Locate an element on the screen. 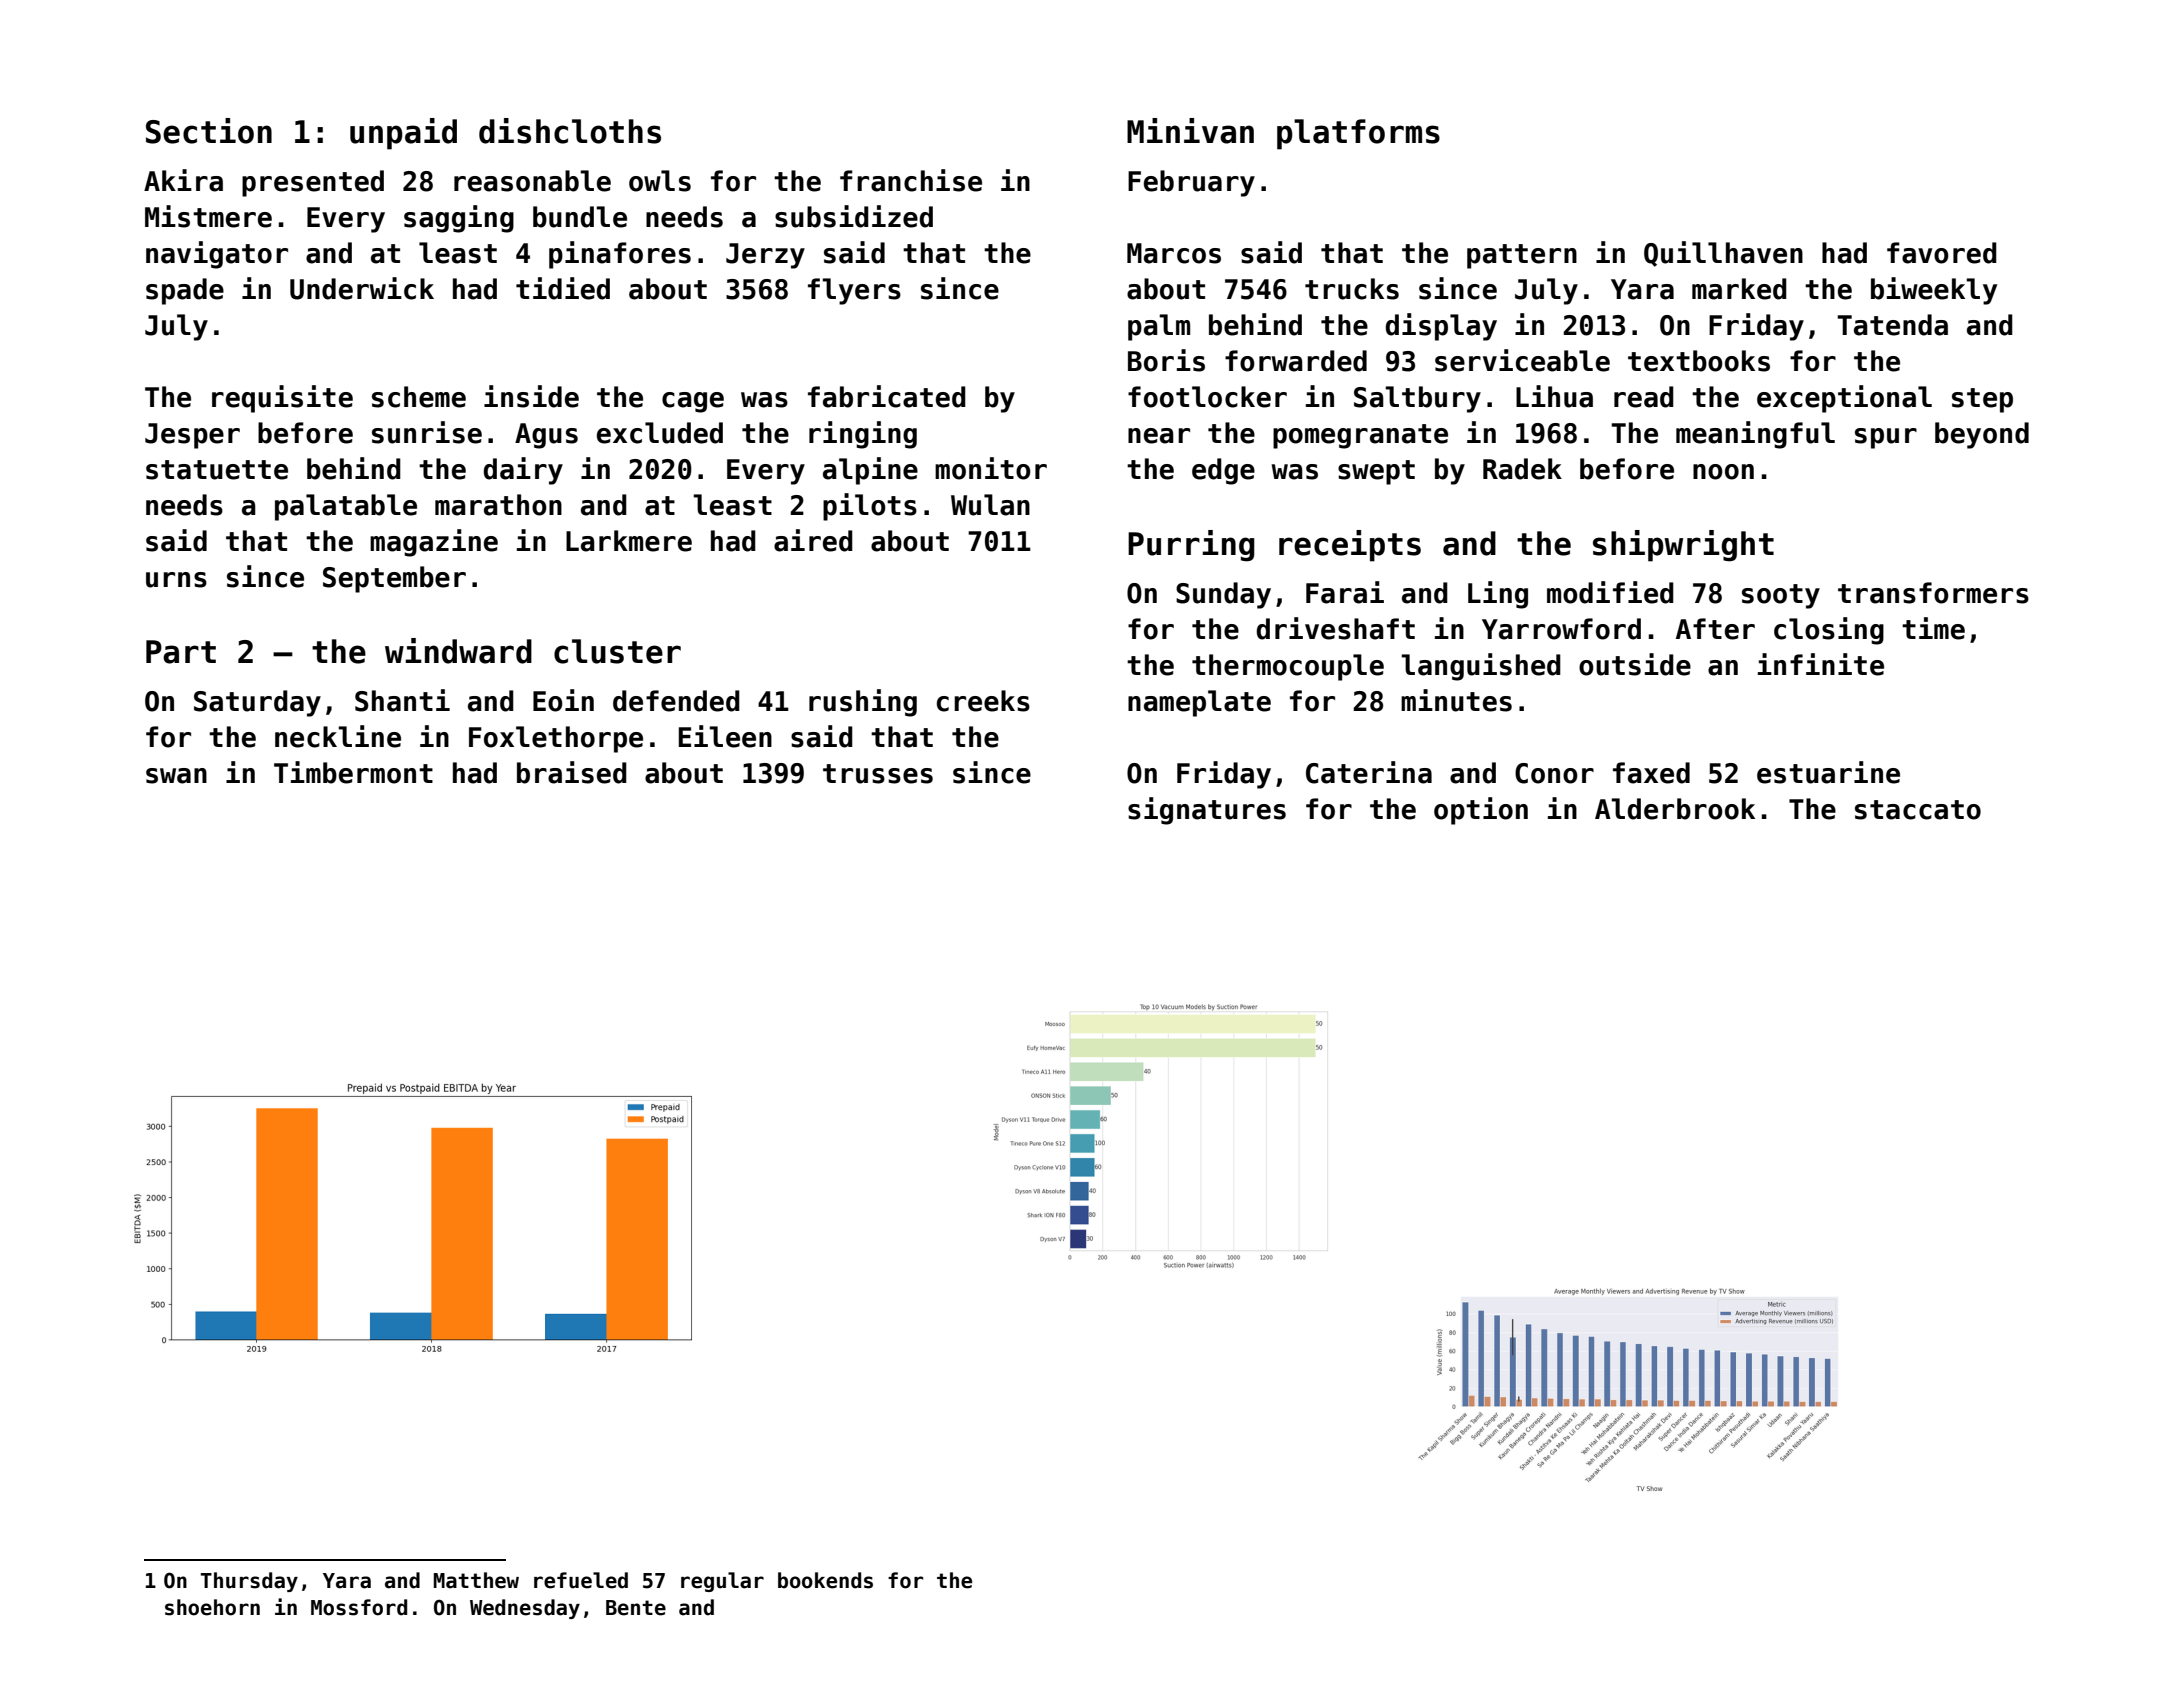  regular is located at coordinates (722, 1582).
